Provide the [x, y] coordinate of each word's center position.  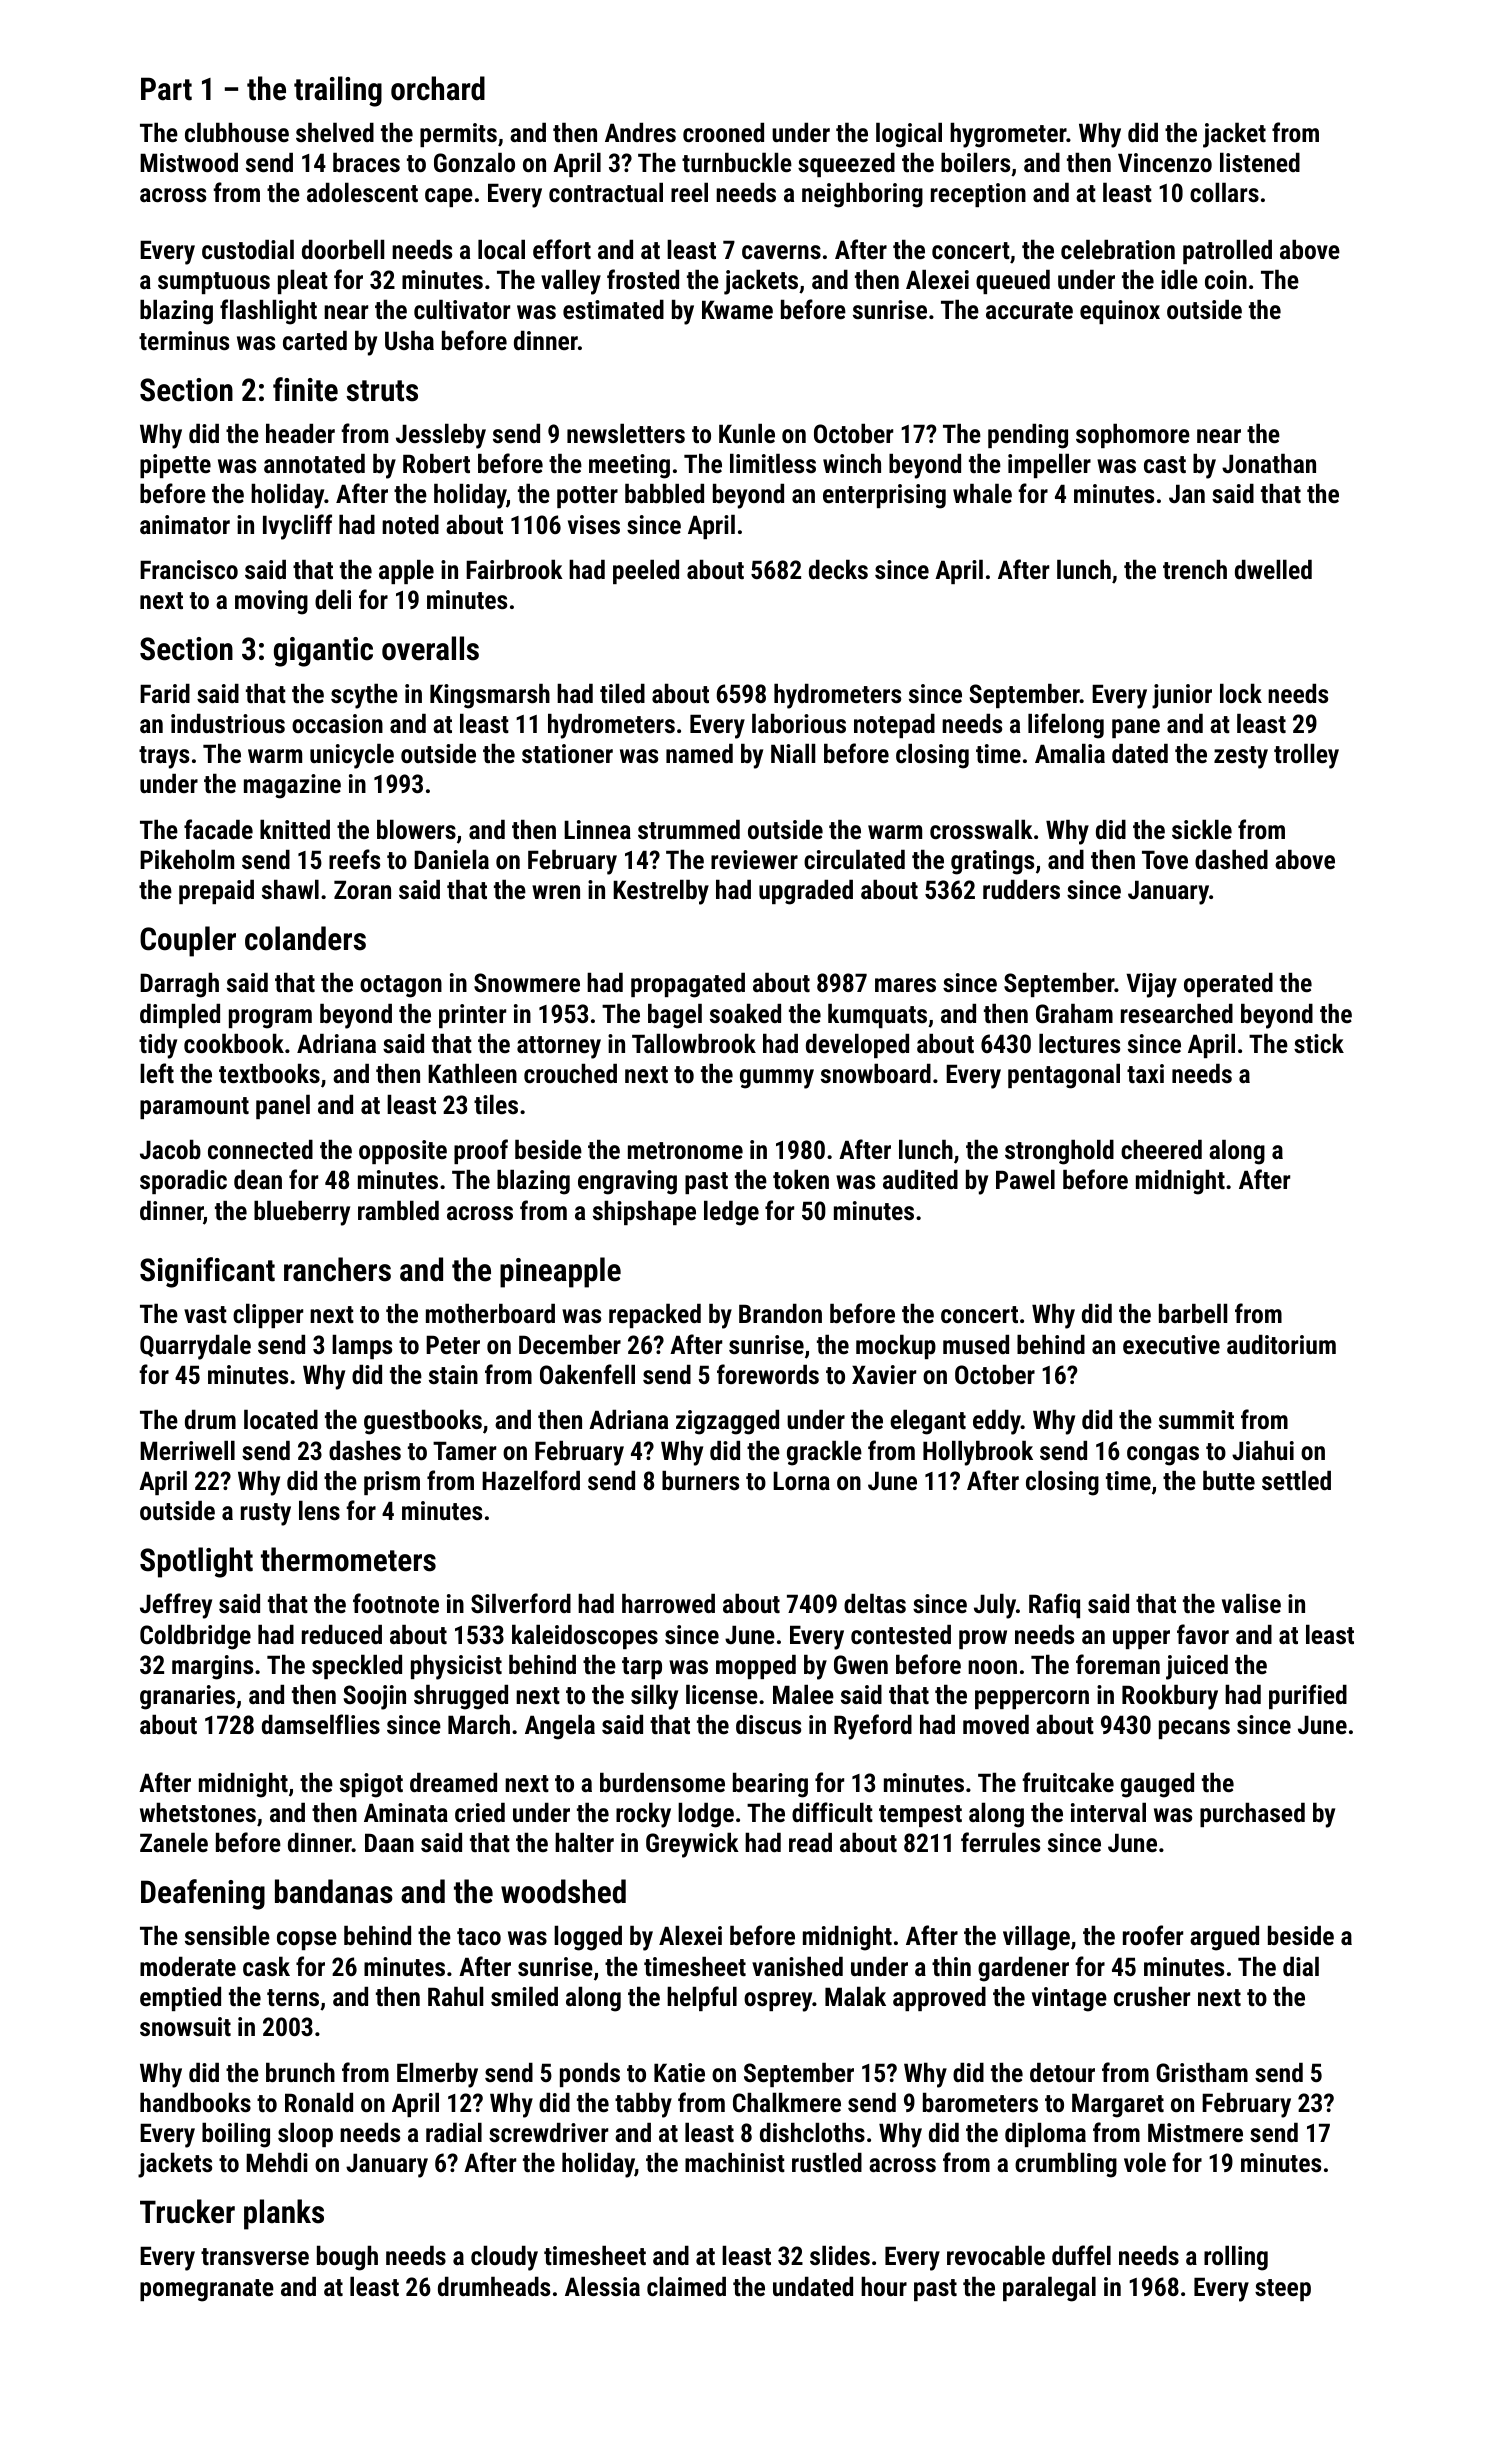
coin [1226, 279]
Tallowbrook [694, 1043]
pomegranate [207, 2290]
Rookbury [1170, 1697]
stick [1319, 1043]
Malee [803, 1694]
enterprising [884, 496]
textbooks [269, 1073]
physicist [456, 1667]
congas [1163, 1456]
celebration [1118, 249]
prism [392, 1483]
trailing [338, 91]
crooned [723, 132]
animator [185, 524]
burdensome [662, 1782]
